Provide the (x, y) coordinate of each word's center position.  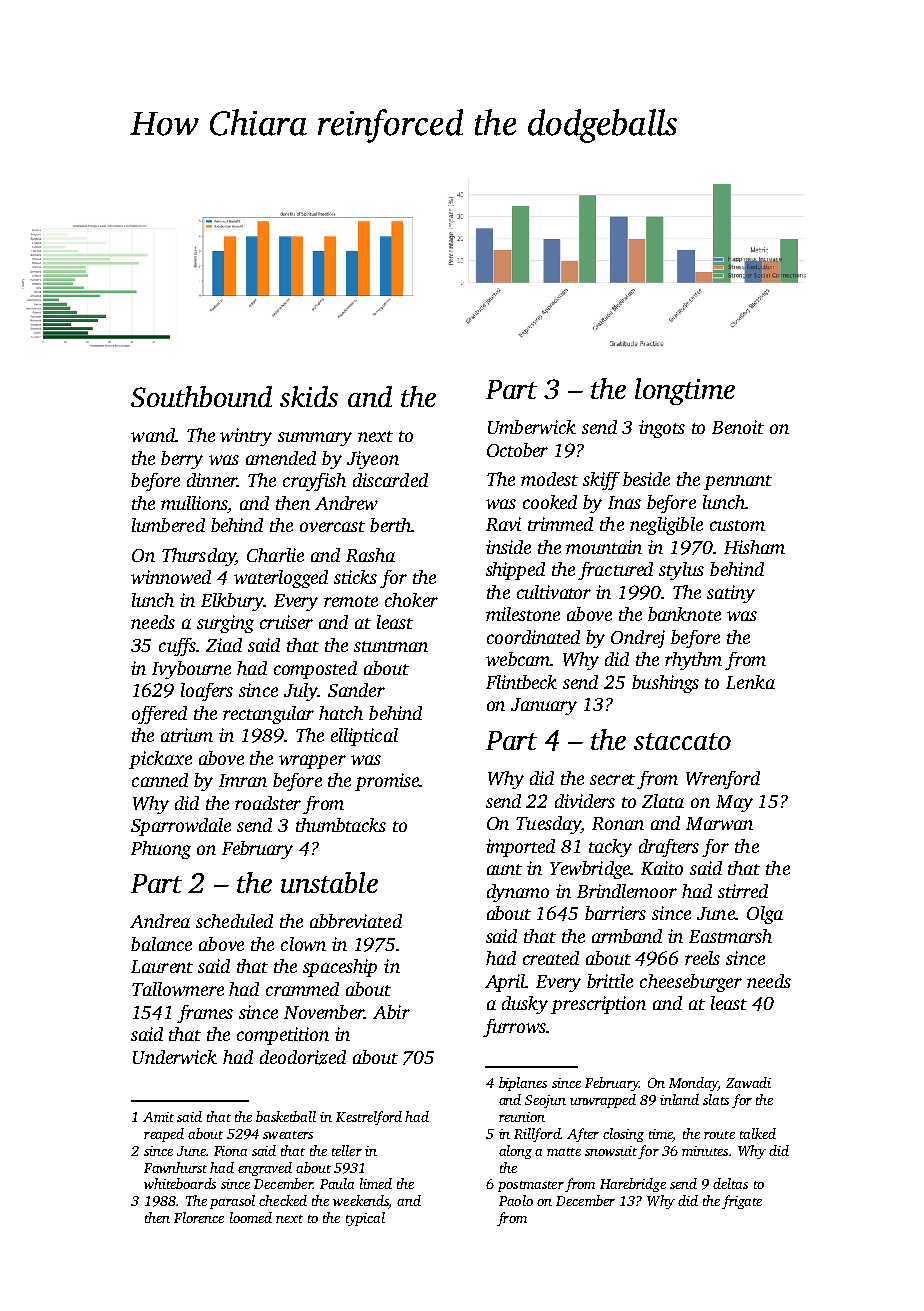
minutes (705, 1151)
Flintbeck (521, 682)
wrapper (312, 762)
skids (309, 396)
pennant (738, 482)
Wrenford (723, 780)
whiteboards (180, 1183)
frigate (742, 1202)
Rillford (537, 1135)
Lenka (750, 682)
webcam (518, 659)
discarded (390, 480)
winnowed (171, 577)
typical (365, 1219)
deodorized (303, 1057)
